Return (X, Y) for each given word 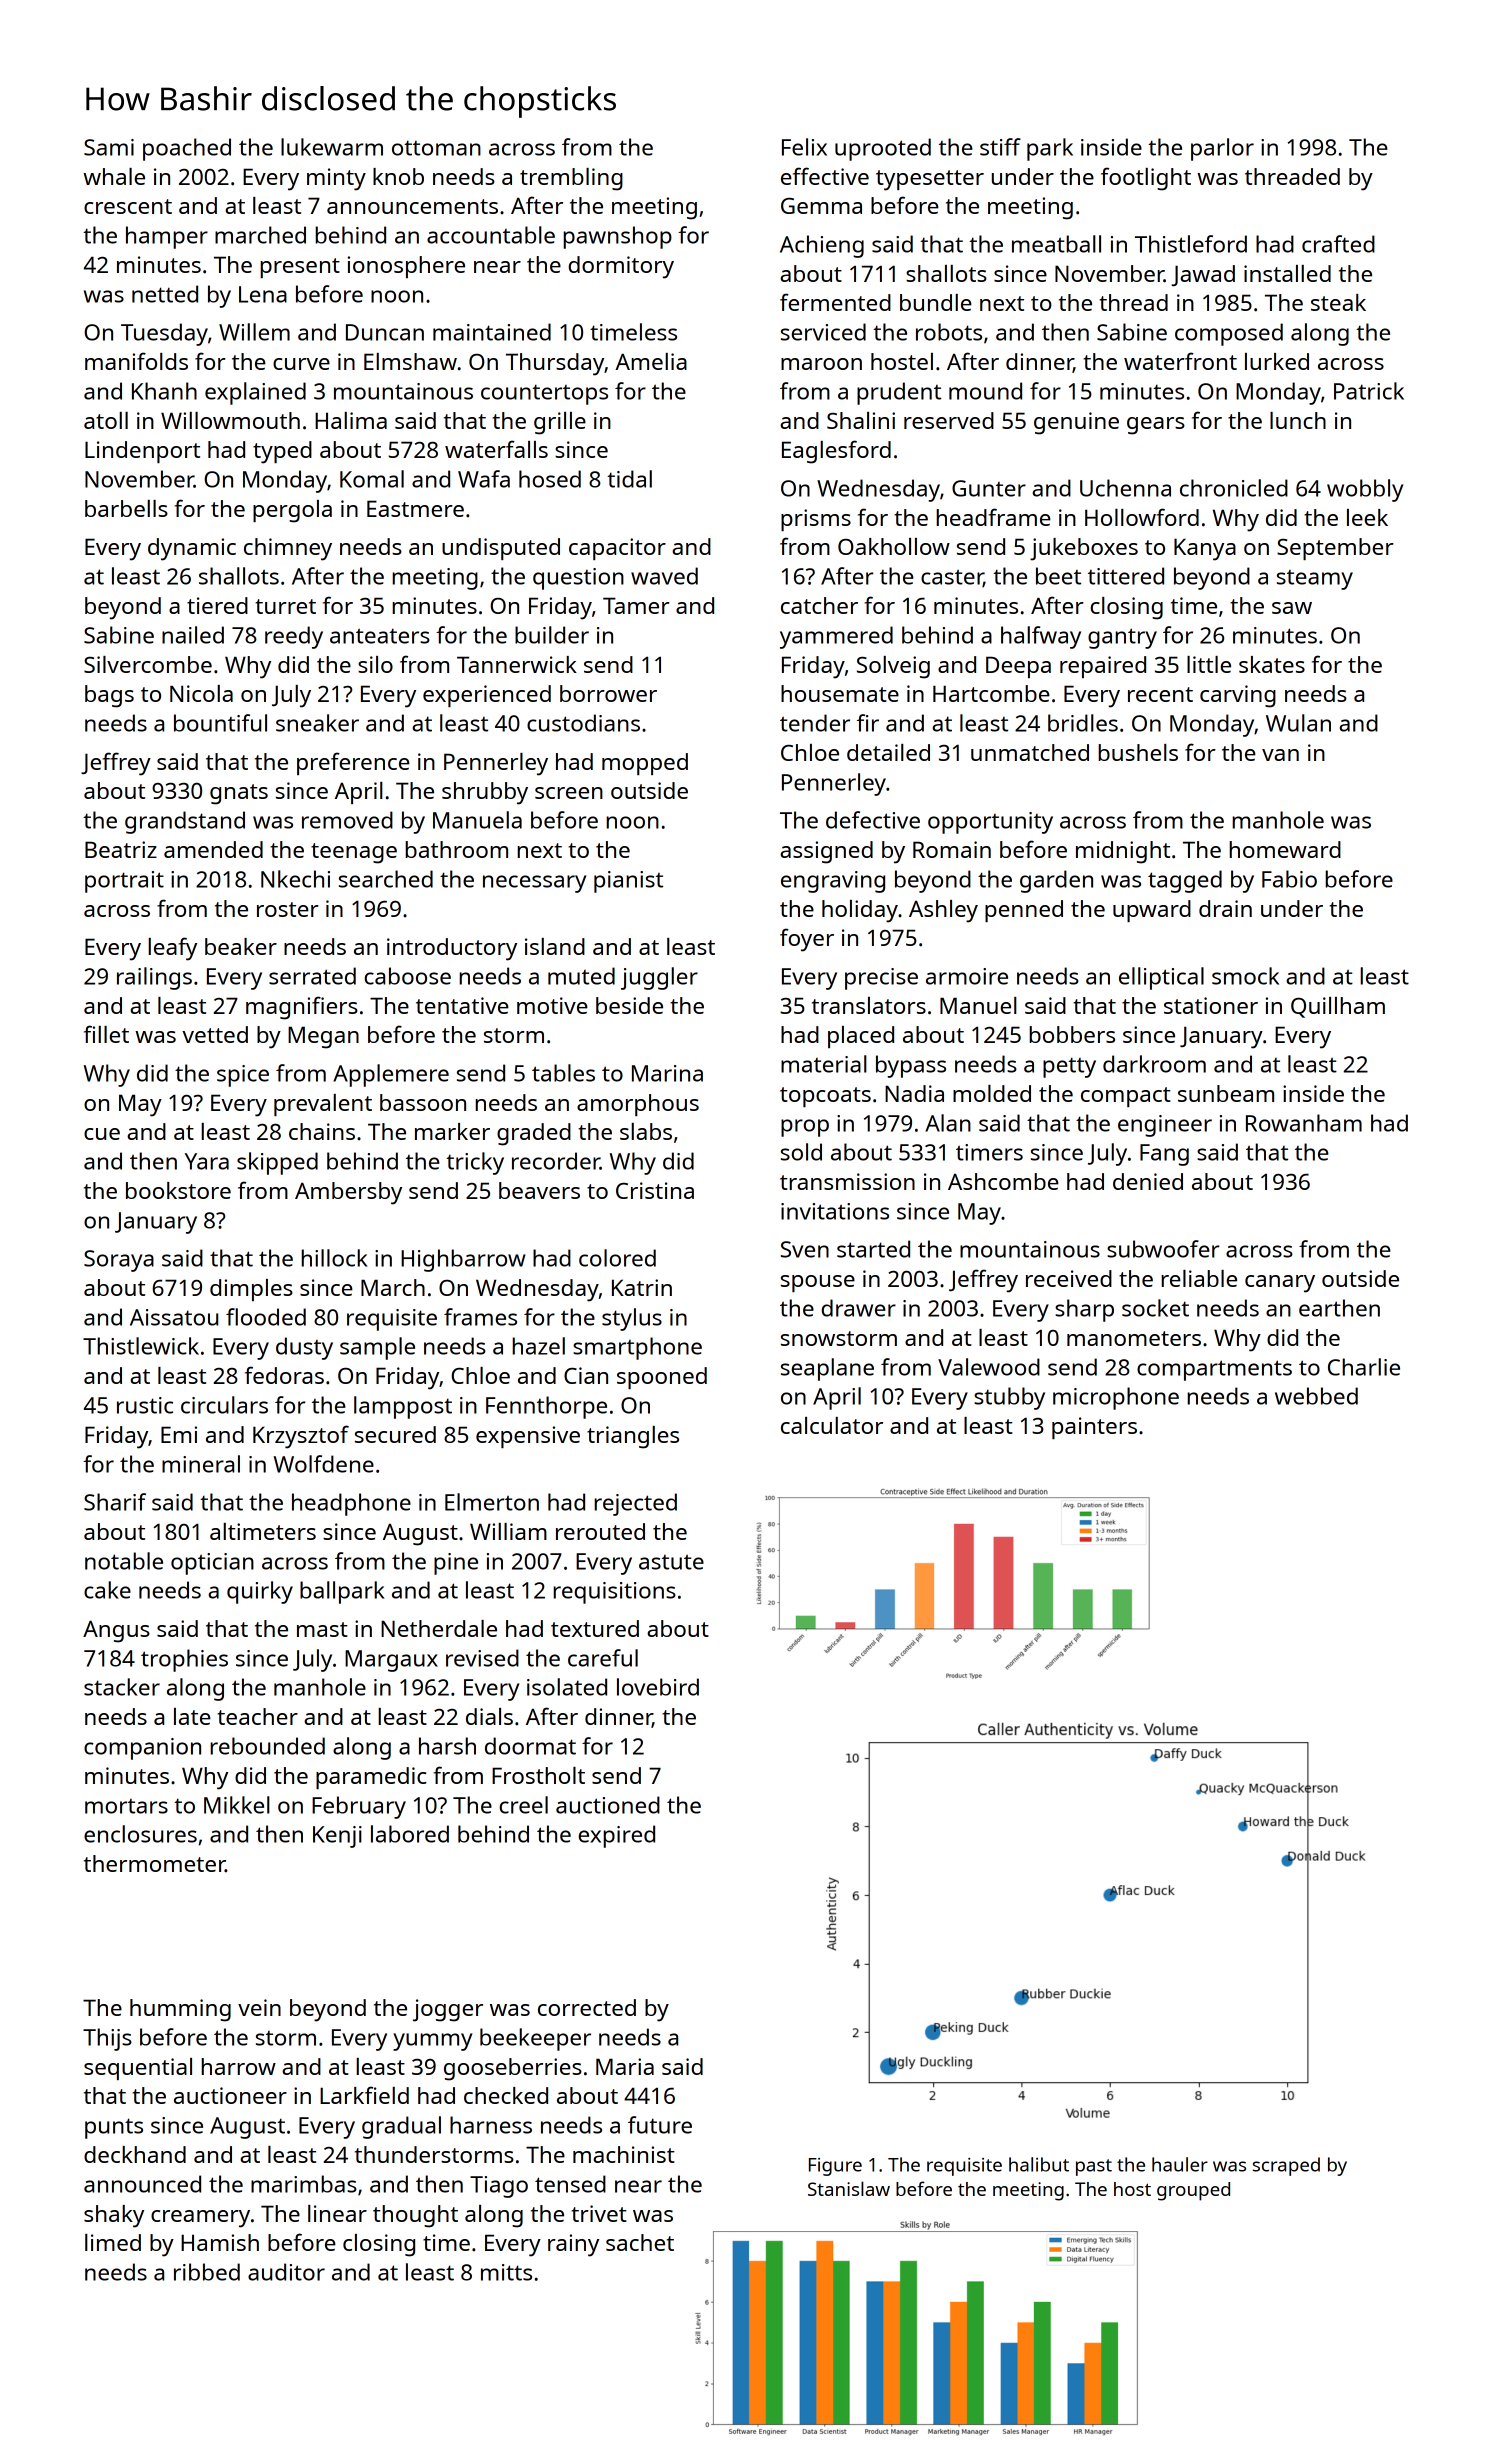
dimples (251, 1290)
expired (616, 1836)
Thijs (107, 2039)
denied (1148, 1181)
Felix (804, 147)
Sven (805, 1249)
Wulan (1298, 723)
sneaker (317, 723)
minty (336, 179)
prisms (816, 520)
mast (322, 1629)
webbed (1316, 1396)
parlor (1222, 149)
